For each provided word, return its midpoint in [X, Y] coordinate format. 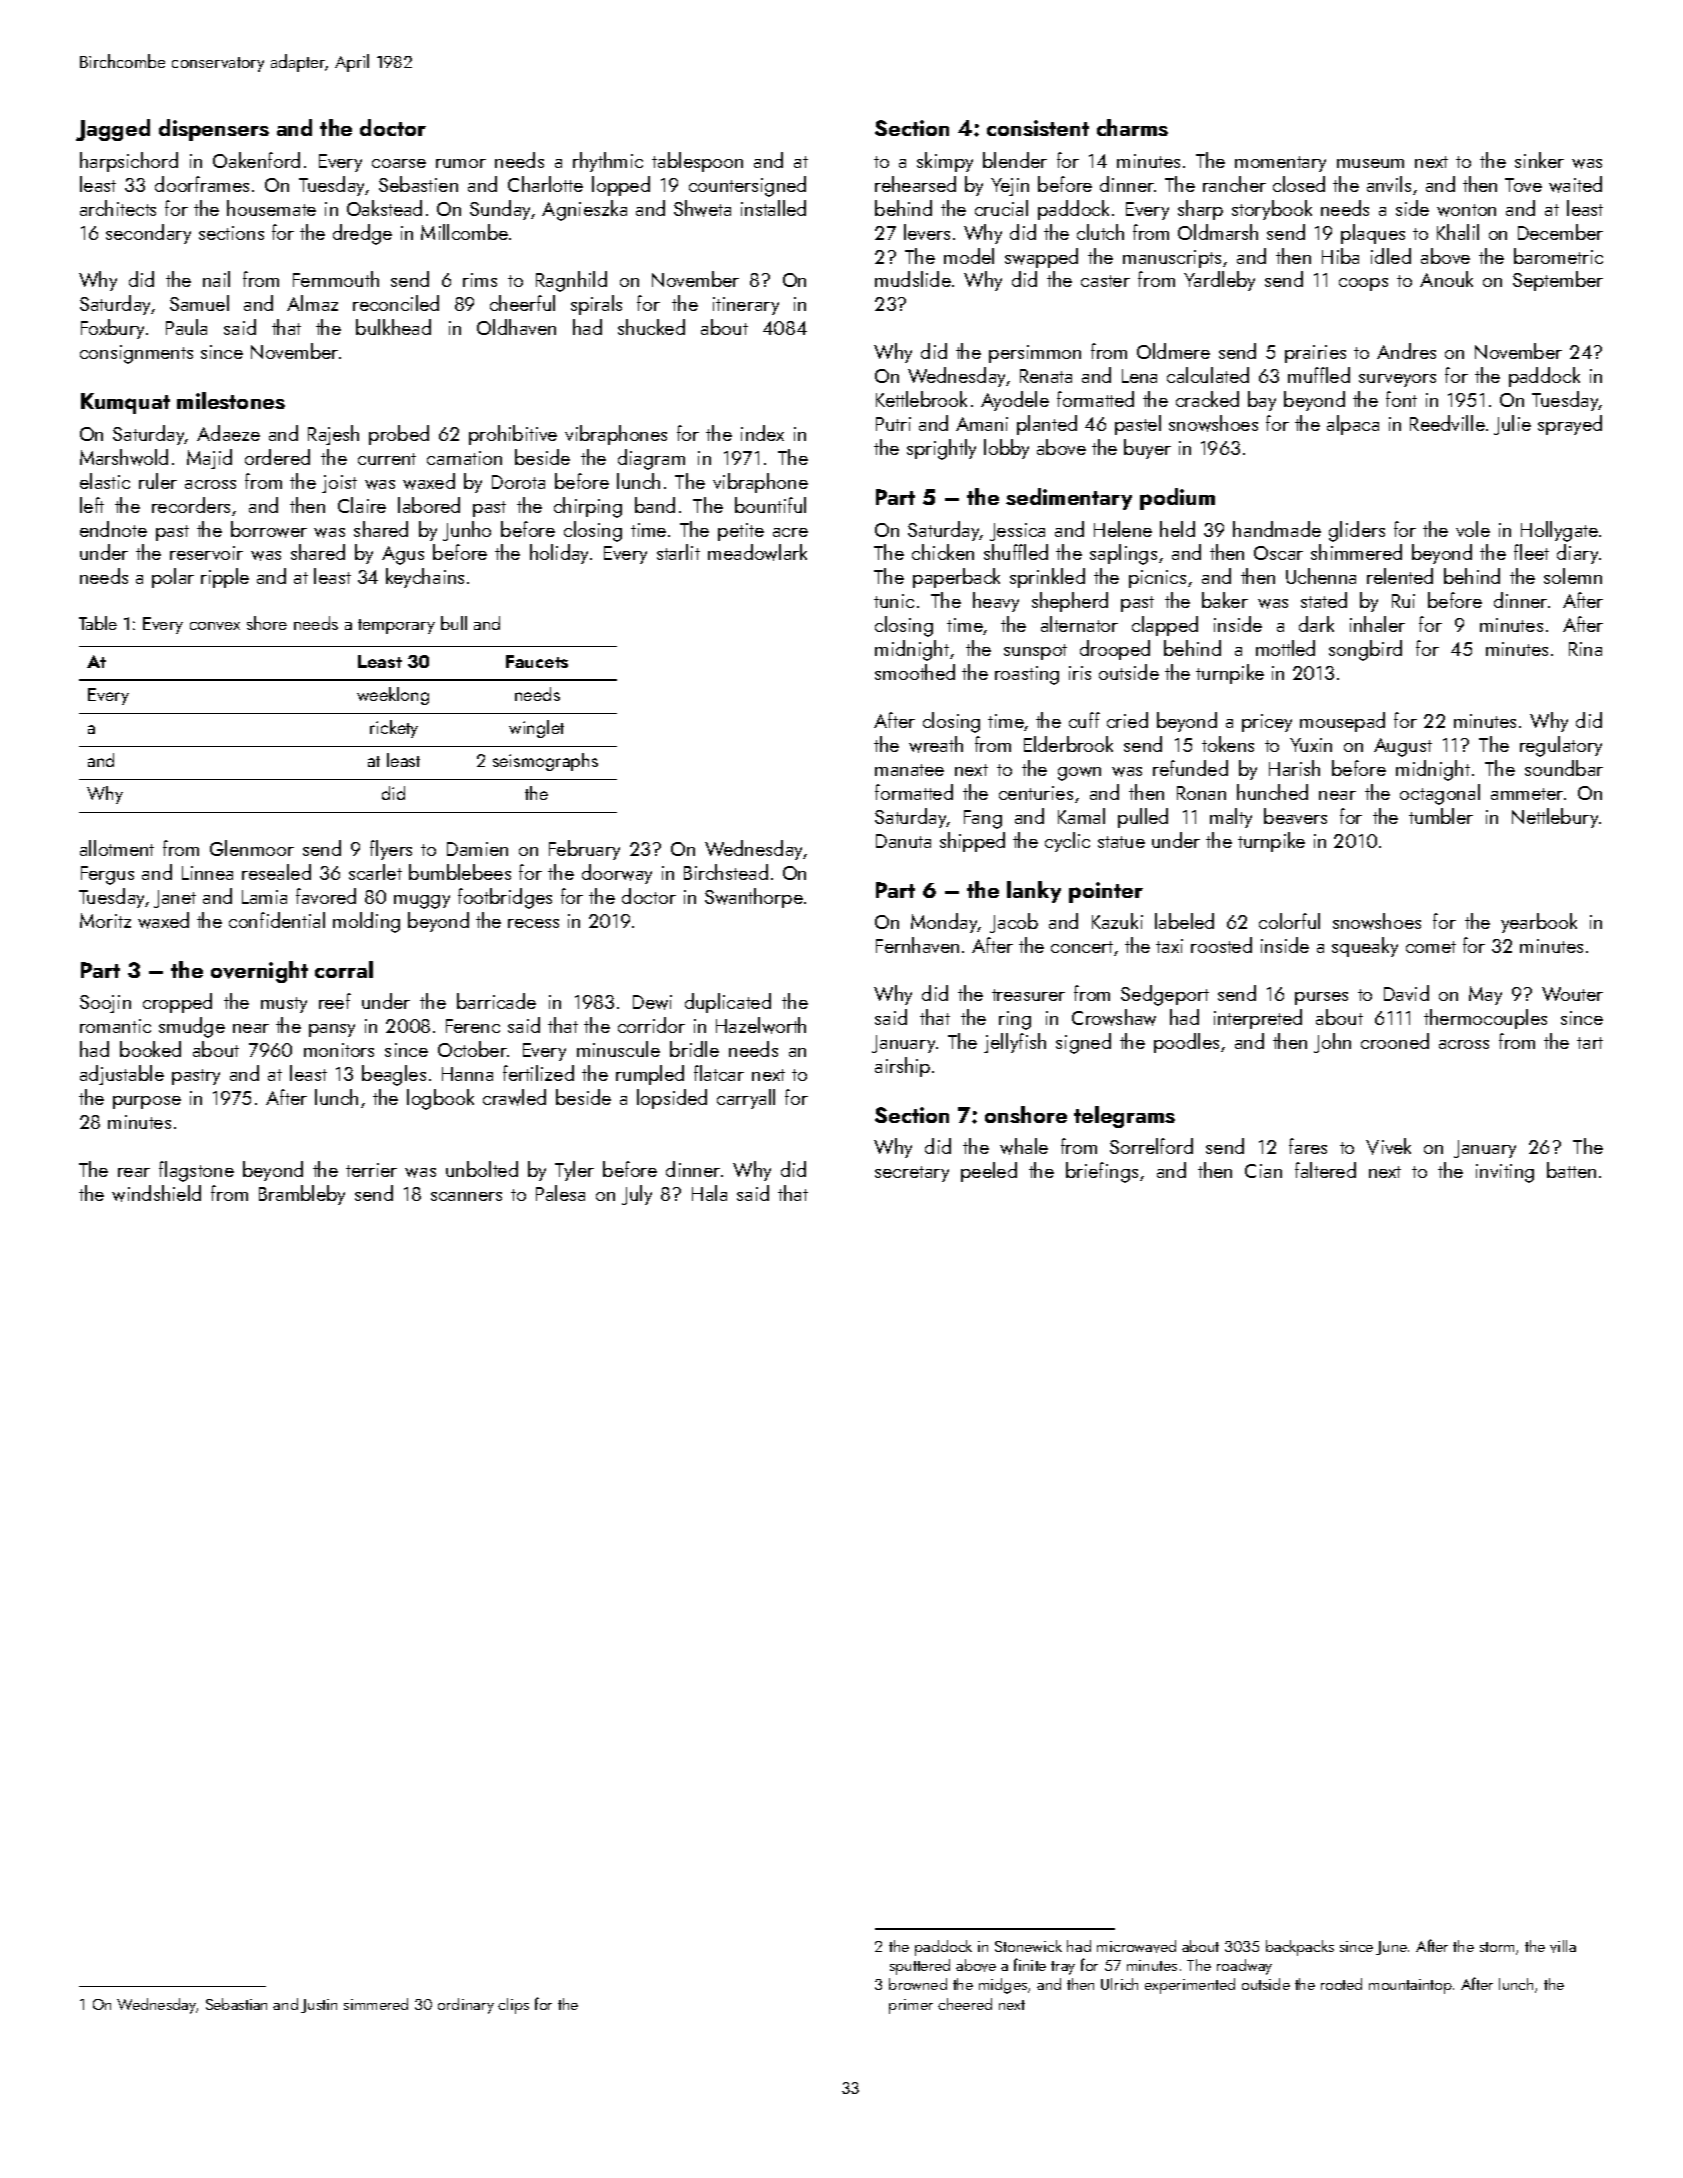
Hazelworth [761, 1025]
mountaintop [1410, 1986]
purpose [147, 1102]
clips [513, 2006]
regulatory [1561, 746]
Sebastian [236, 2004]
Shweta [702, 208]
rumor [461, 163]
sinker [1539, 160]
